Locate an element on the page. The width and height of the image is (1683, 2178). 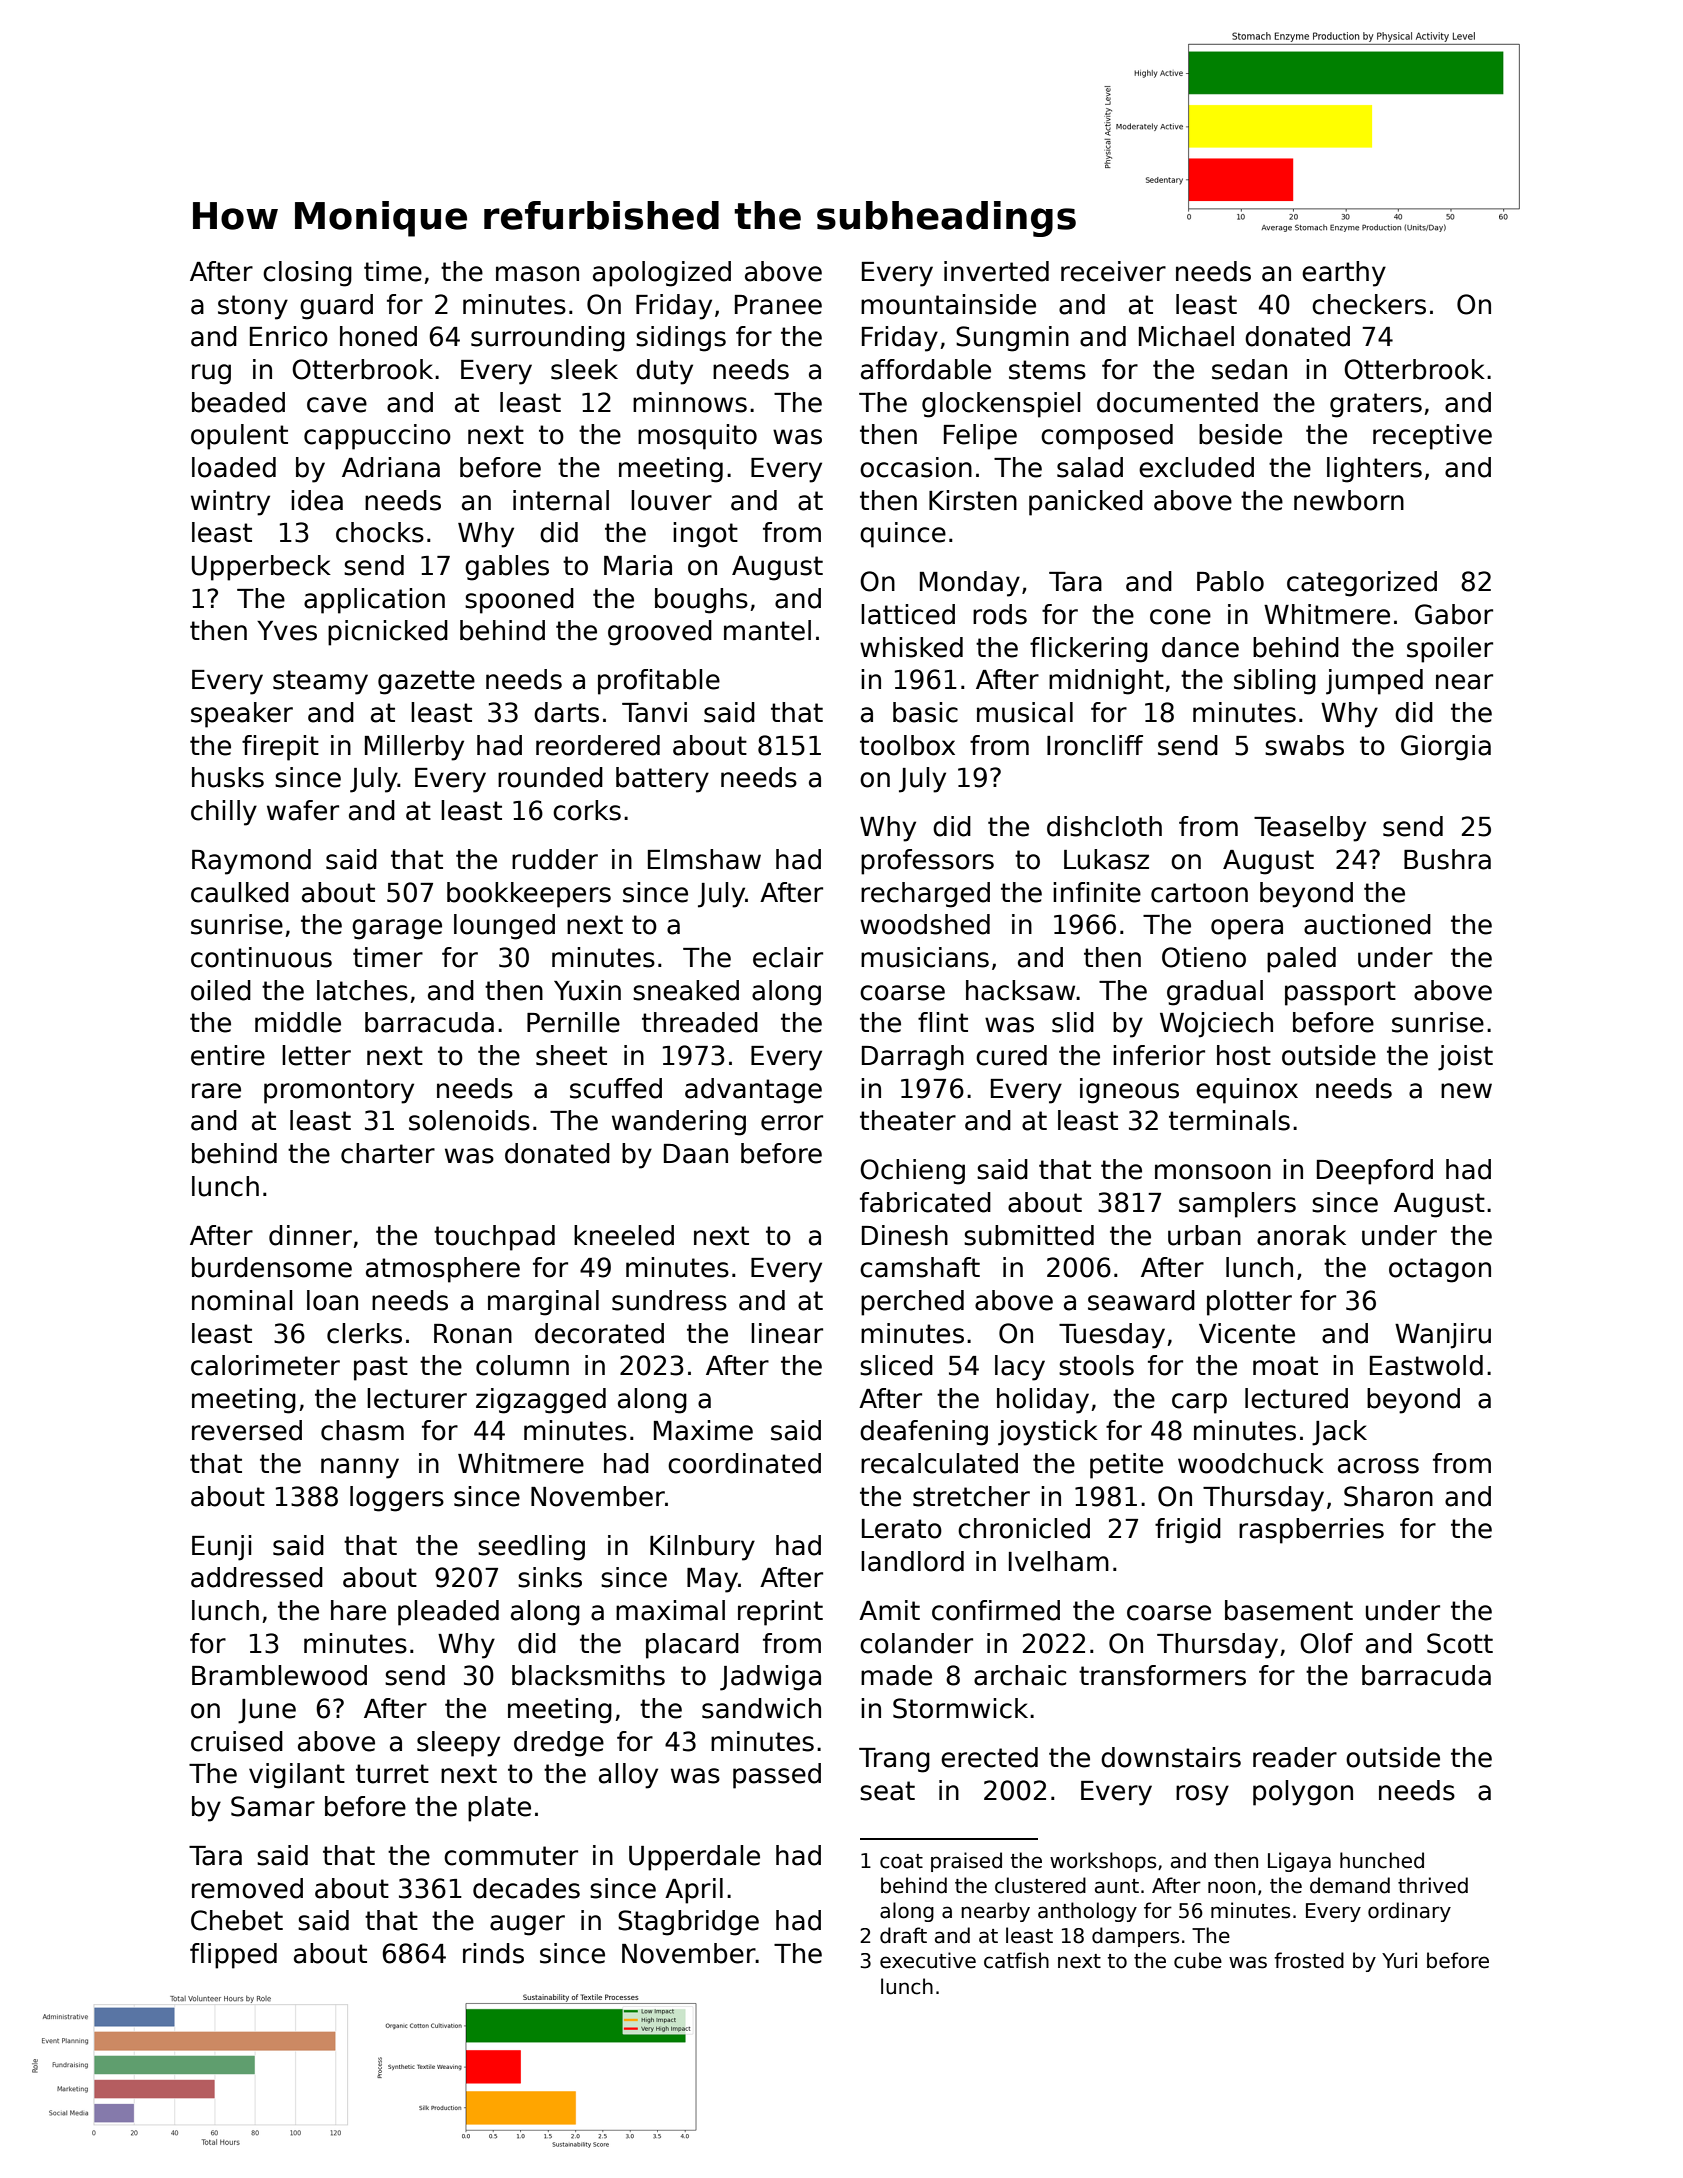
apologized is located at coordinates (662, 274).
